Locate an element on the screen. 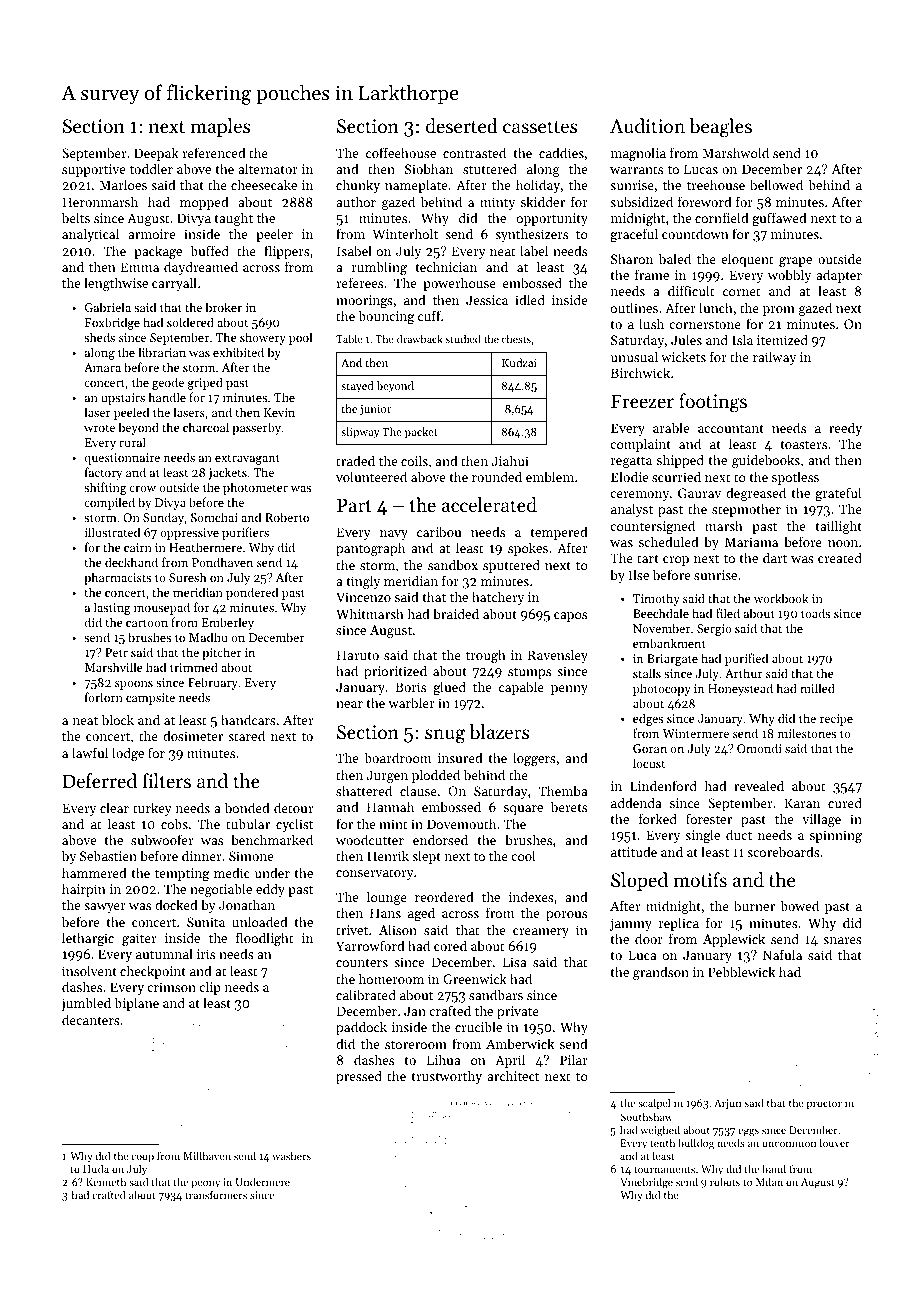 The image size is (924, 1308). geode is located at coordinates (168, 383).
